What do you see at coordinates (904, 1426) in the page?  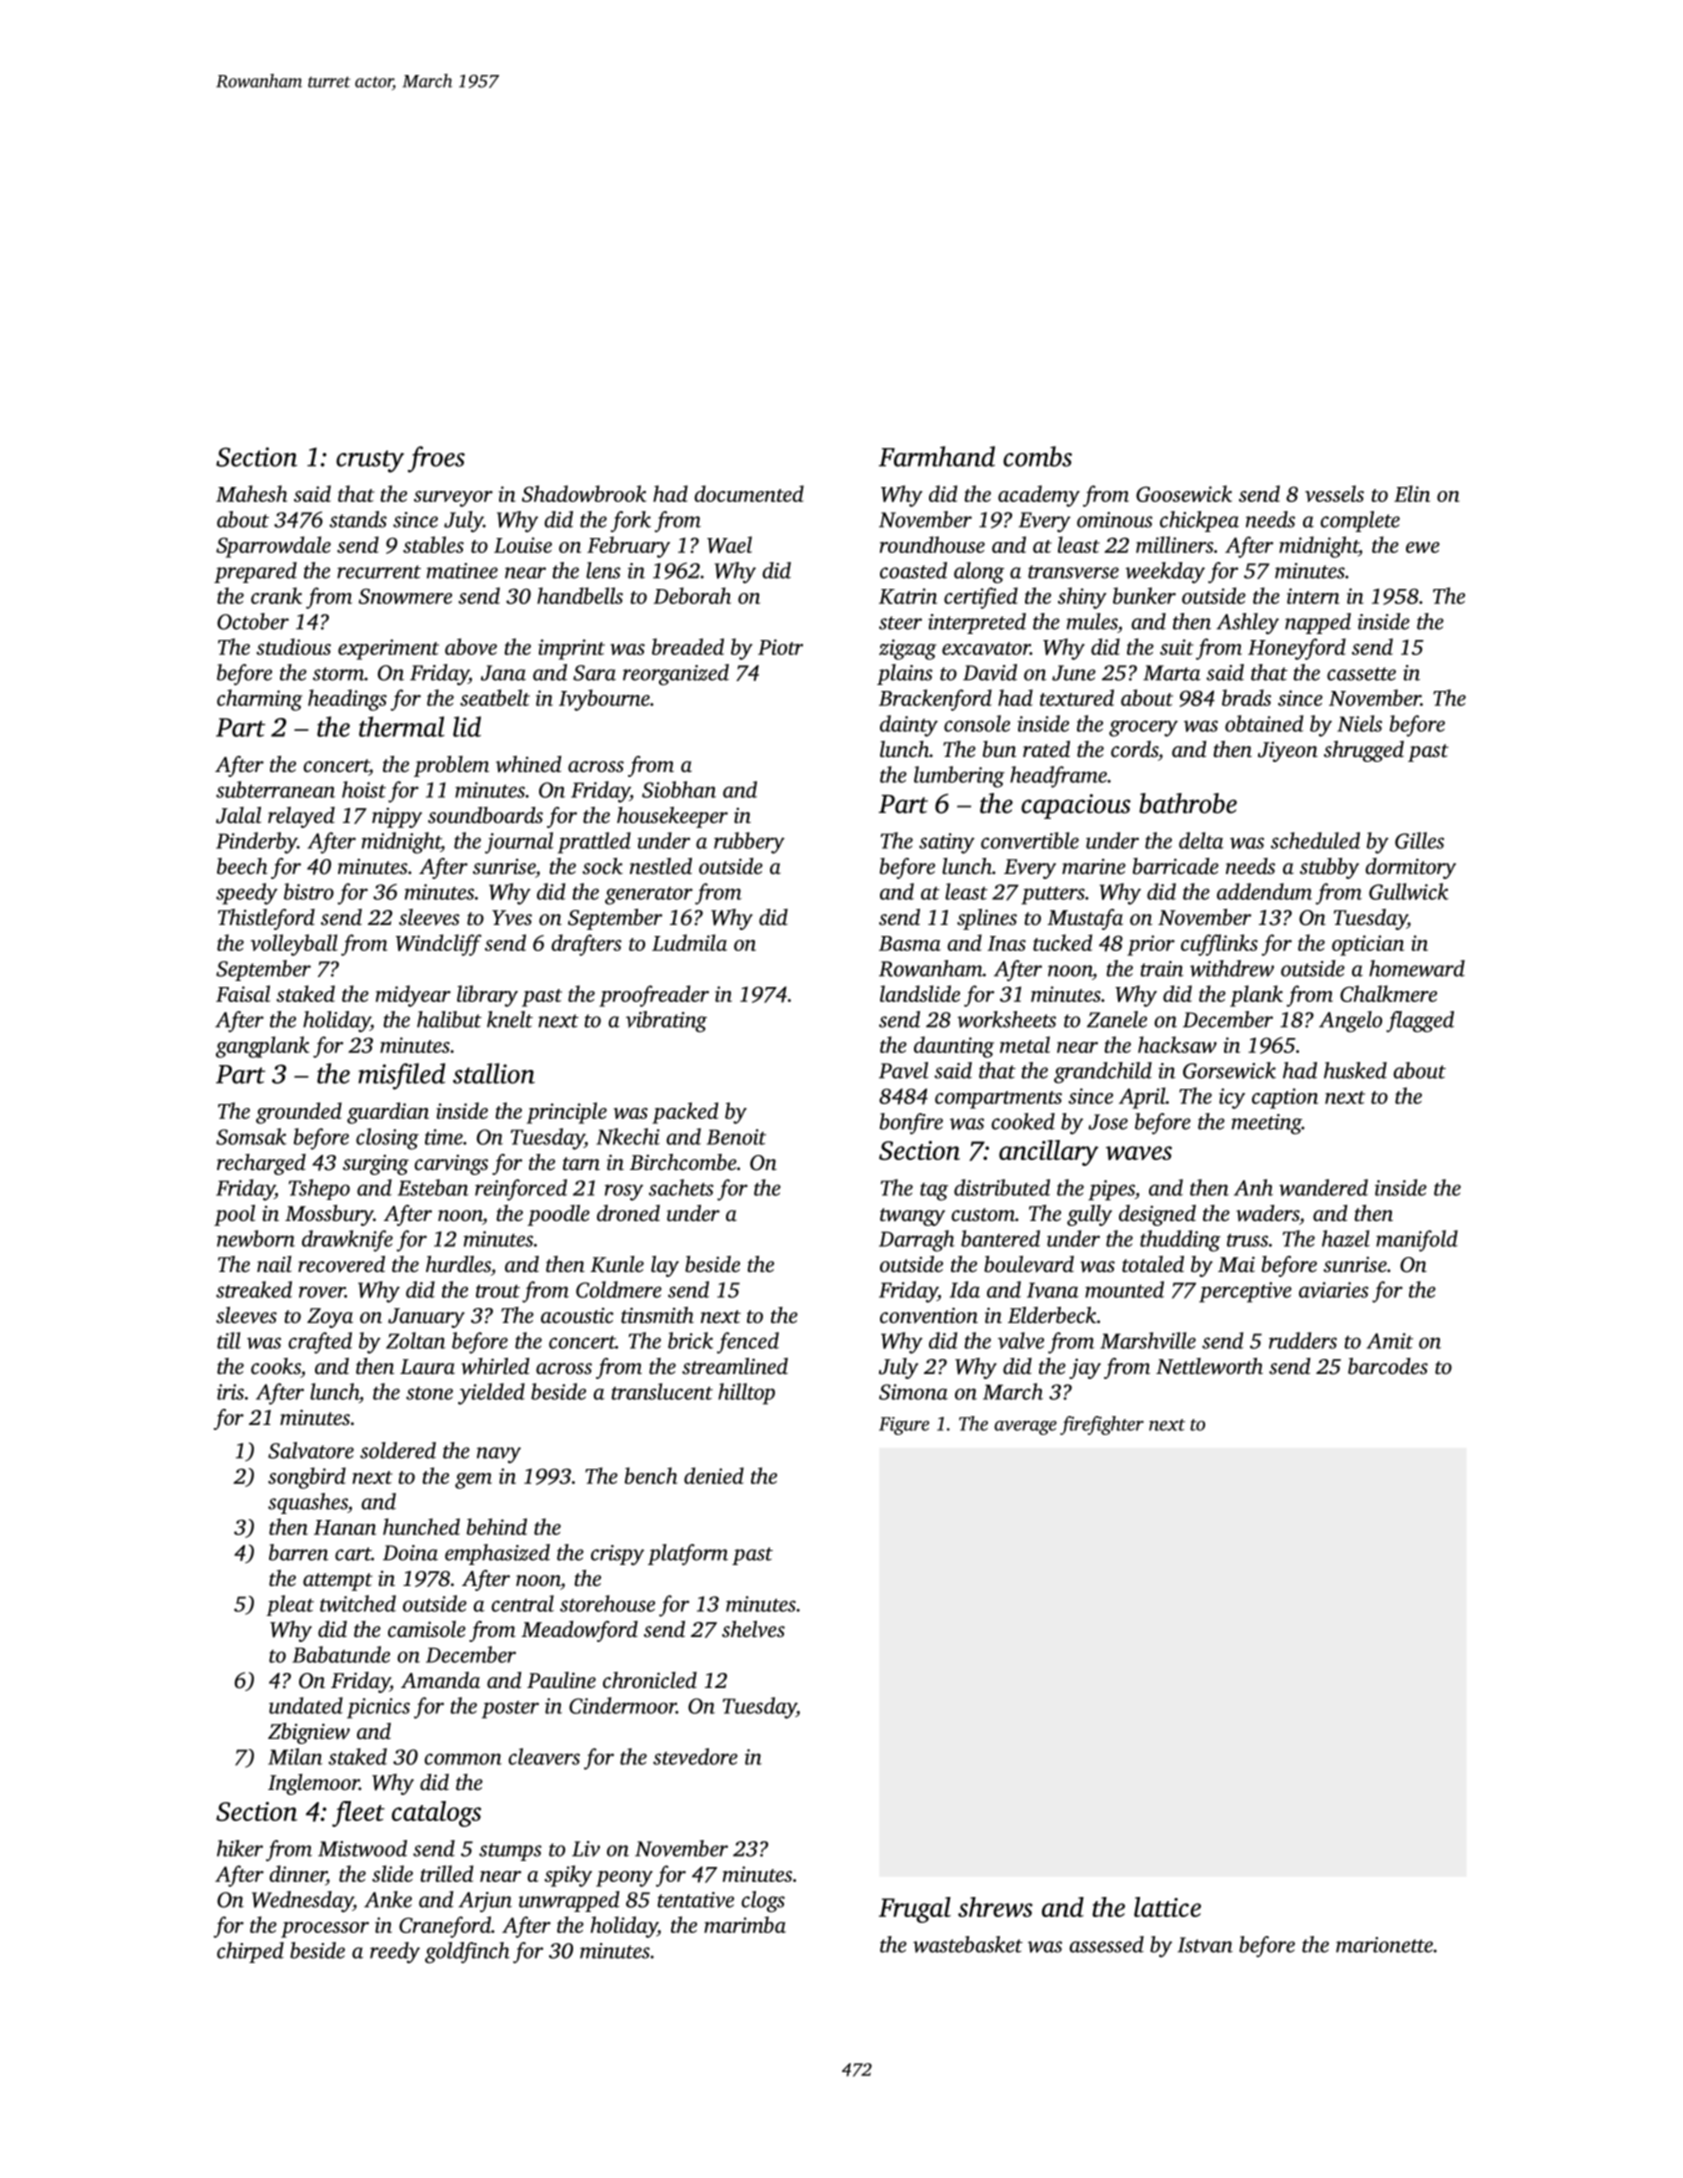 I see `Figure` at bounding box center [904, 1426].
